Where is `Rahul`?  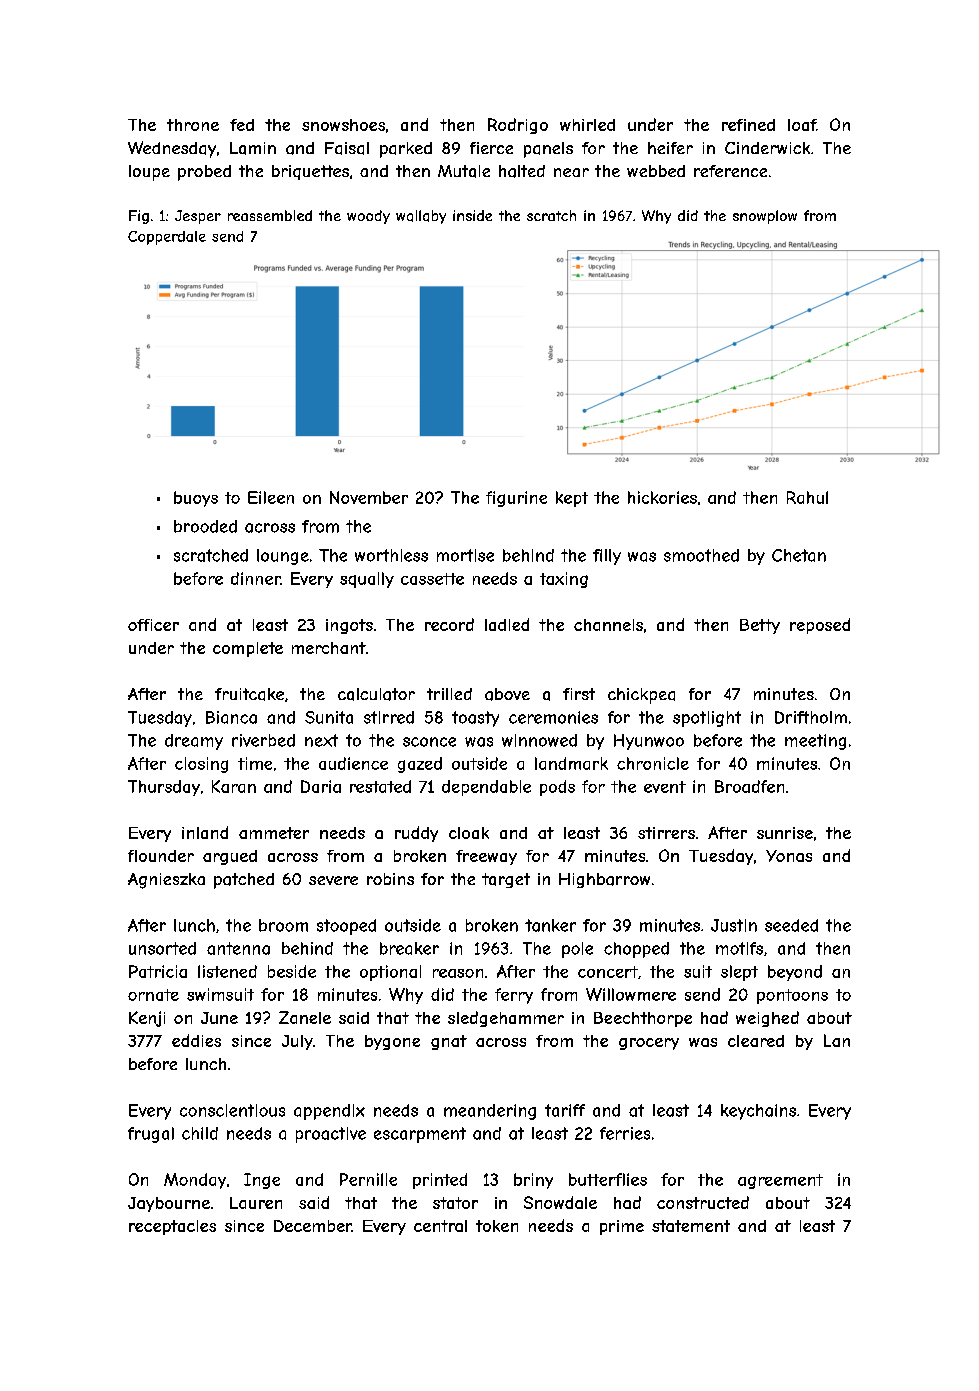 Rahul is located at coordinates (807, 497).
